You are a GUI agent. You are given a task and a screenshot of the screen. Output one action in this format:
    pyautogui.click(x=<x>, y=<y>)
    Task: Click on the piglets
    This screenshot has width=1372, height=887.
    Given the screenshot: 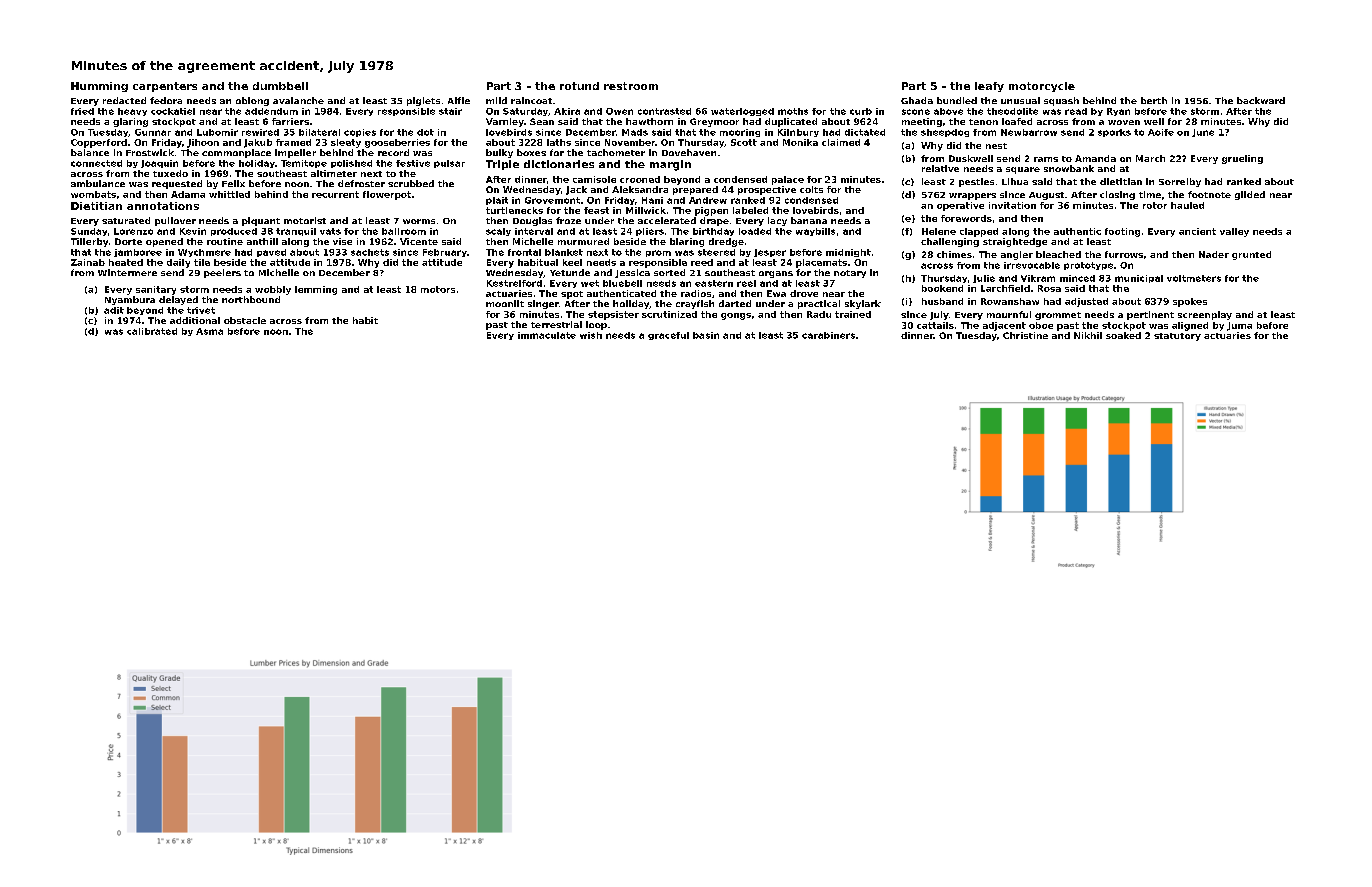 What is the action you would take?
    pyautogui.click(x=423, y=101)
